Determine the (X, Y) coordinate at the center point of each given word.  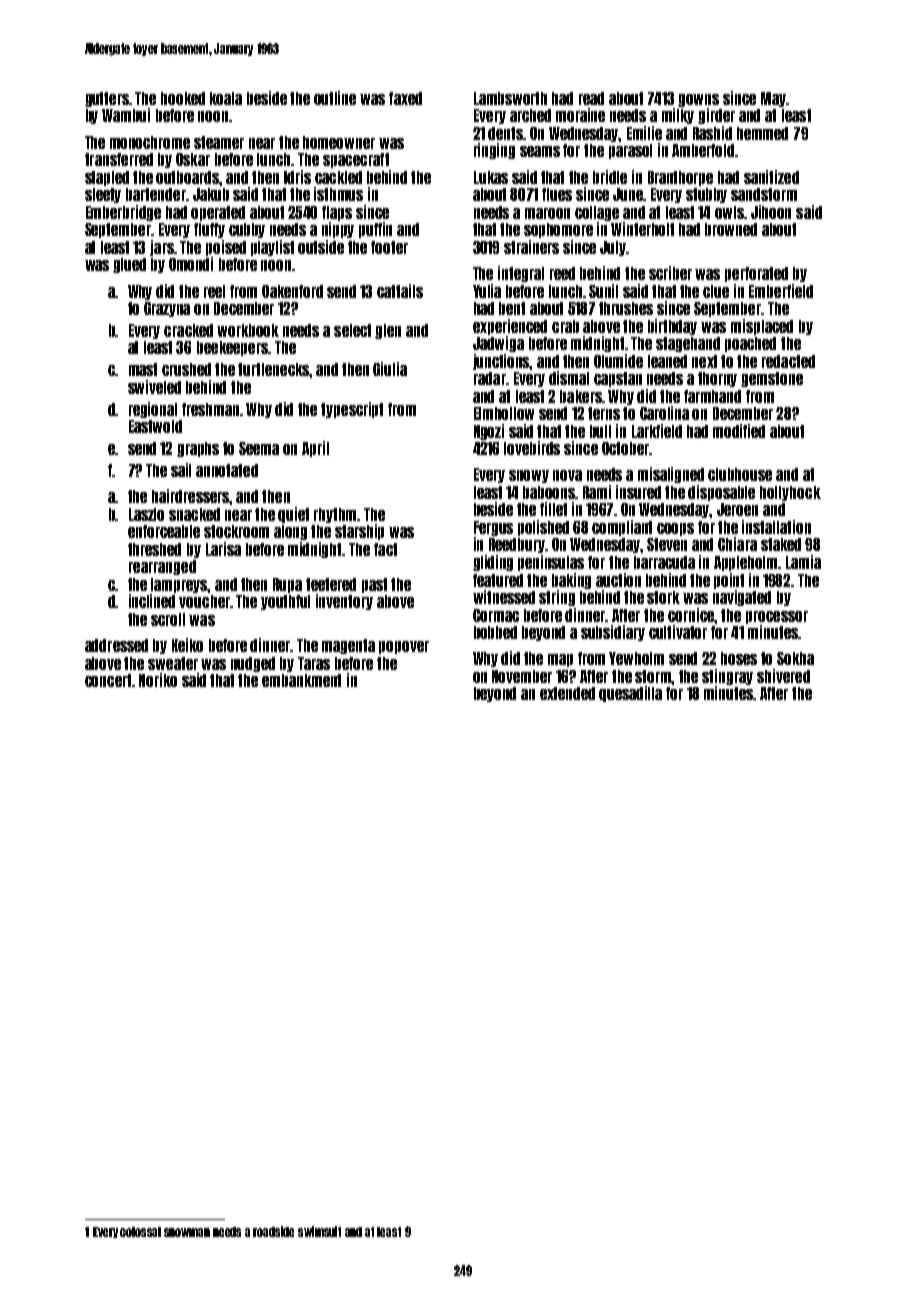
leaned (667, 361)
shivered (783, 676)
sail (181, 470)
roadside (273, 1231)
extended (567, 693)
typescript (352, 410)
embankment (301, 680)
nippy (338, 230)
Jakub (211, 194)
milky (678, 116)
